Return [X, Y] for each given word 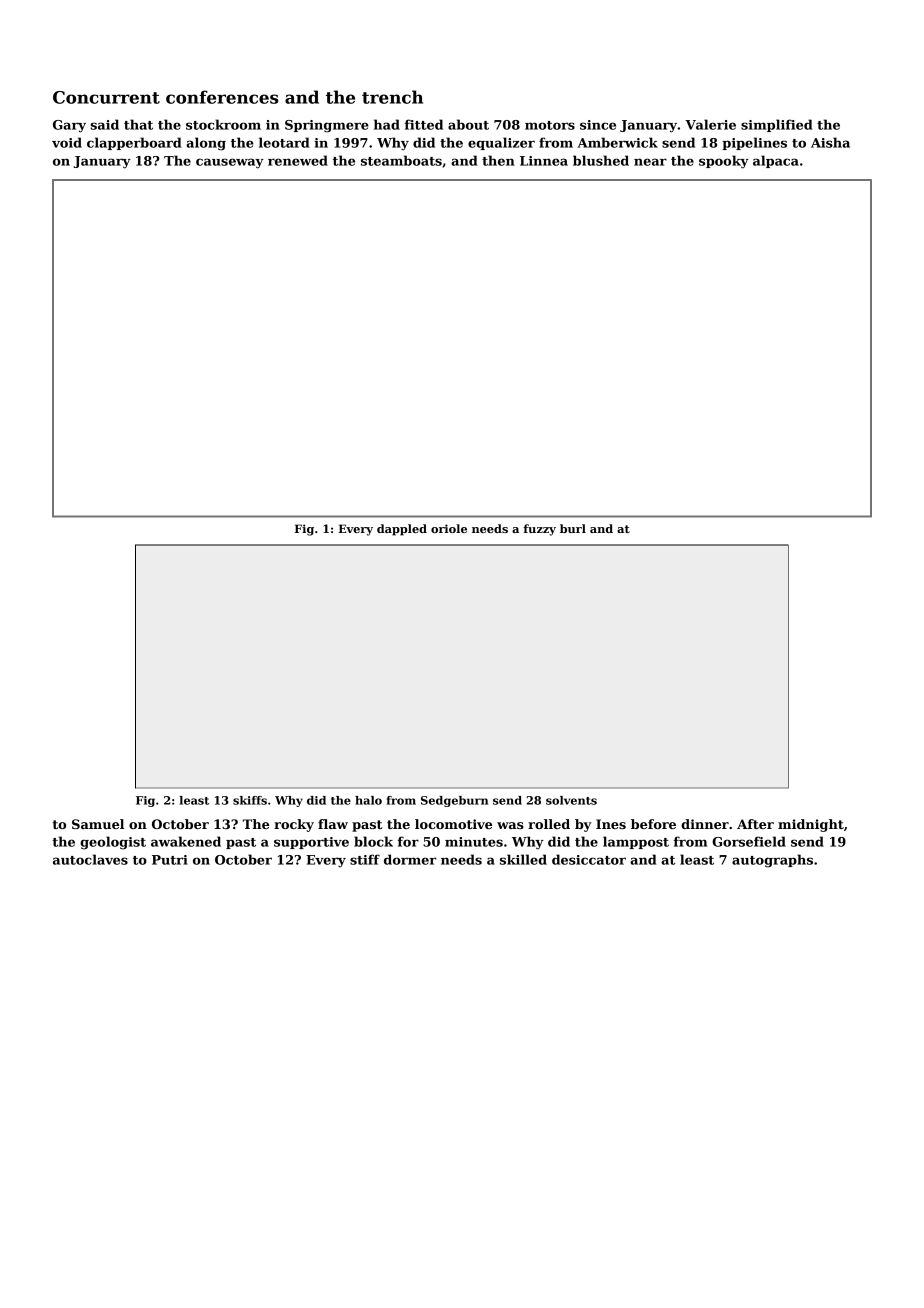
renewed [298, 160]
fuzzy [540, 530]
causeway [230, 163]
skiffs [250, 800]
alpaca [776, 161]
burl [573, 528]
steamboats [401, 160]
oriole [449, 528]
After [755, 824]
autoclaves [90, 859]
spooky [724, 162]
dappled [402, 530]
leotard [284, 142]
